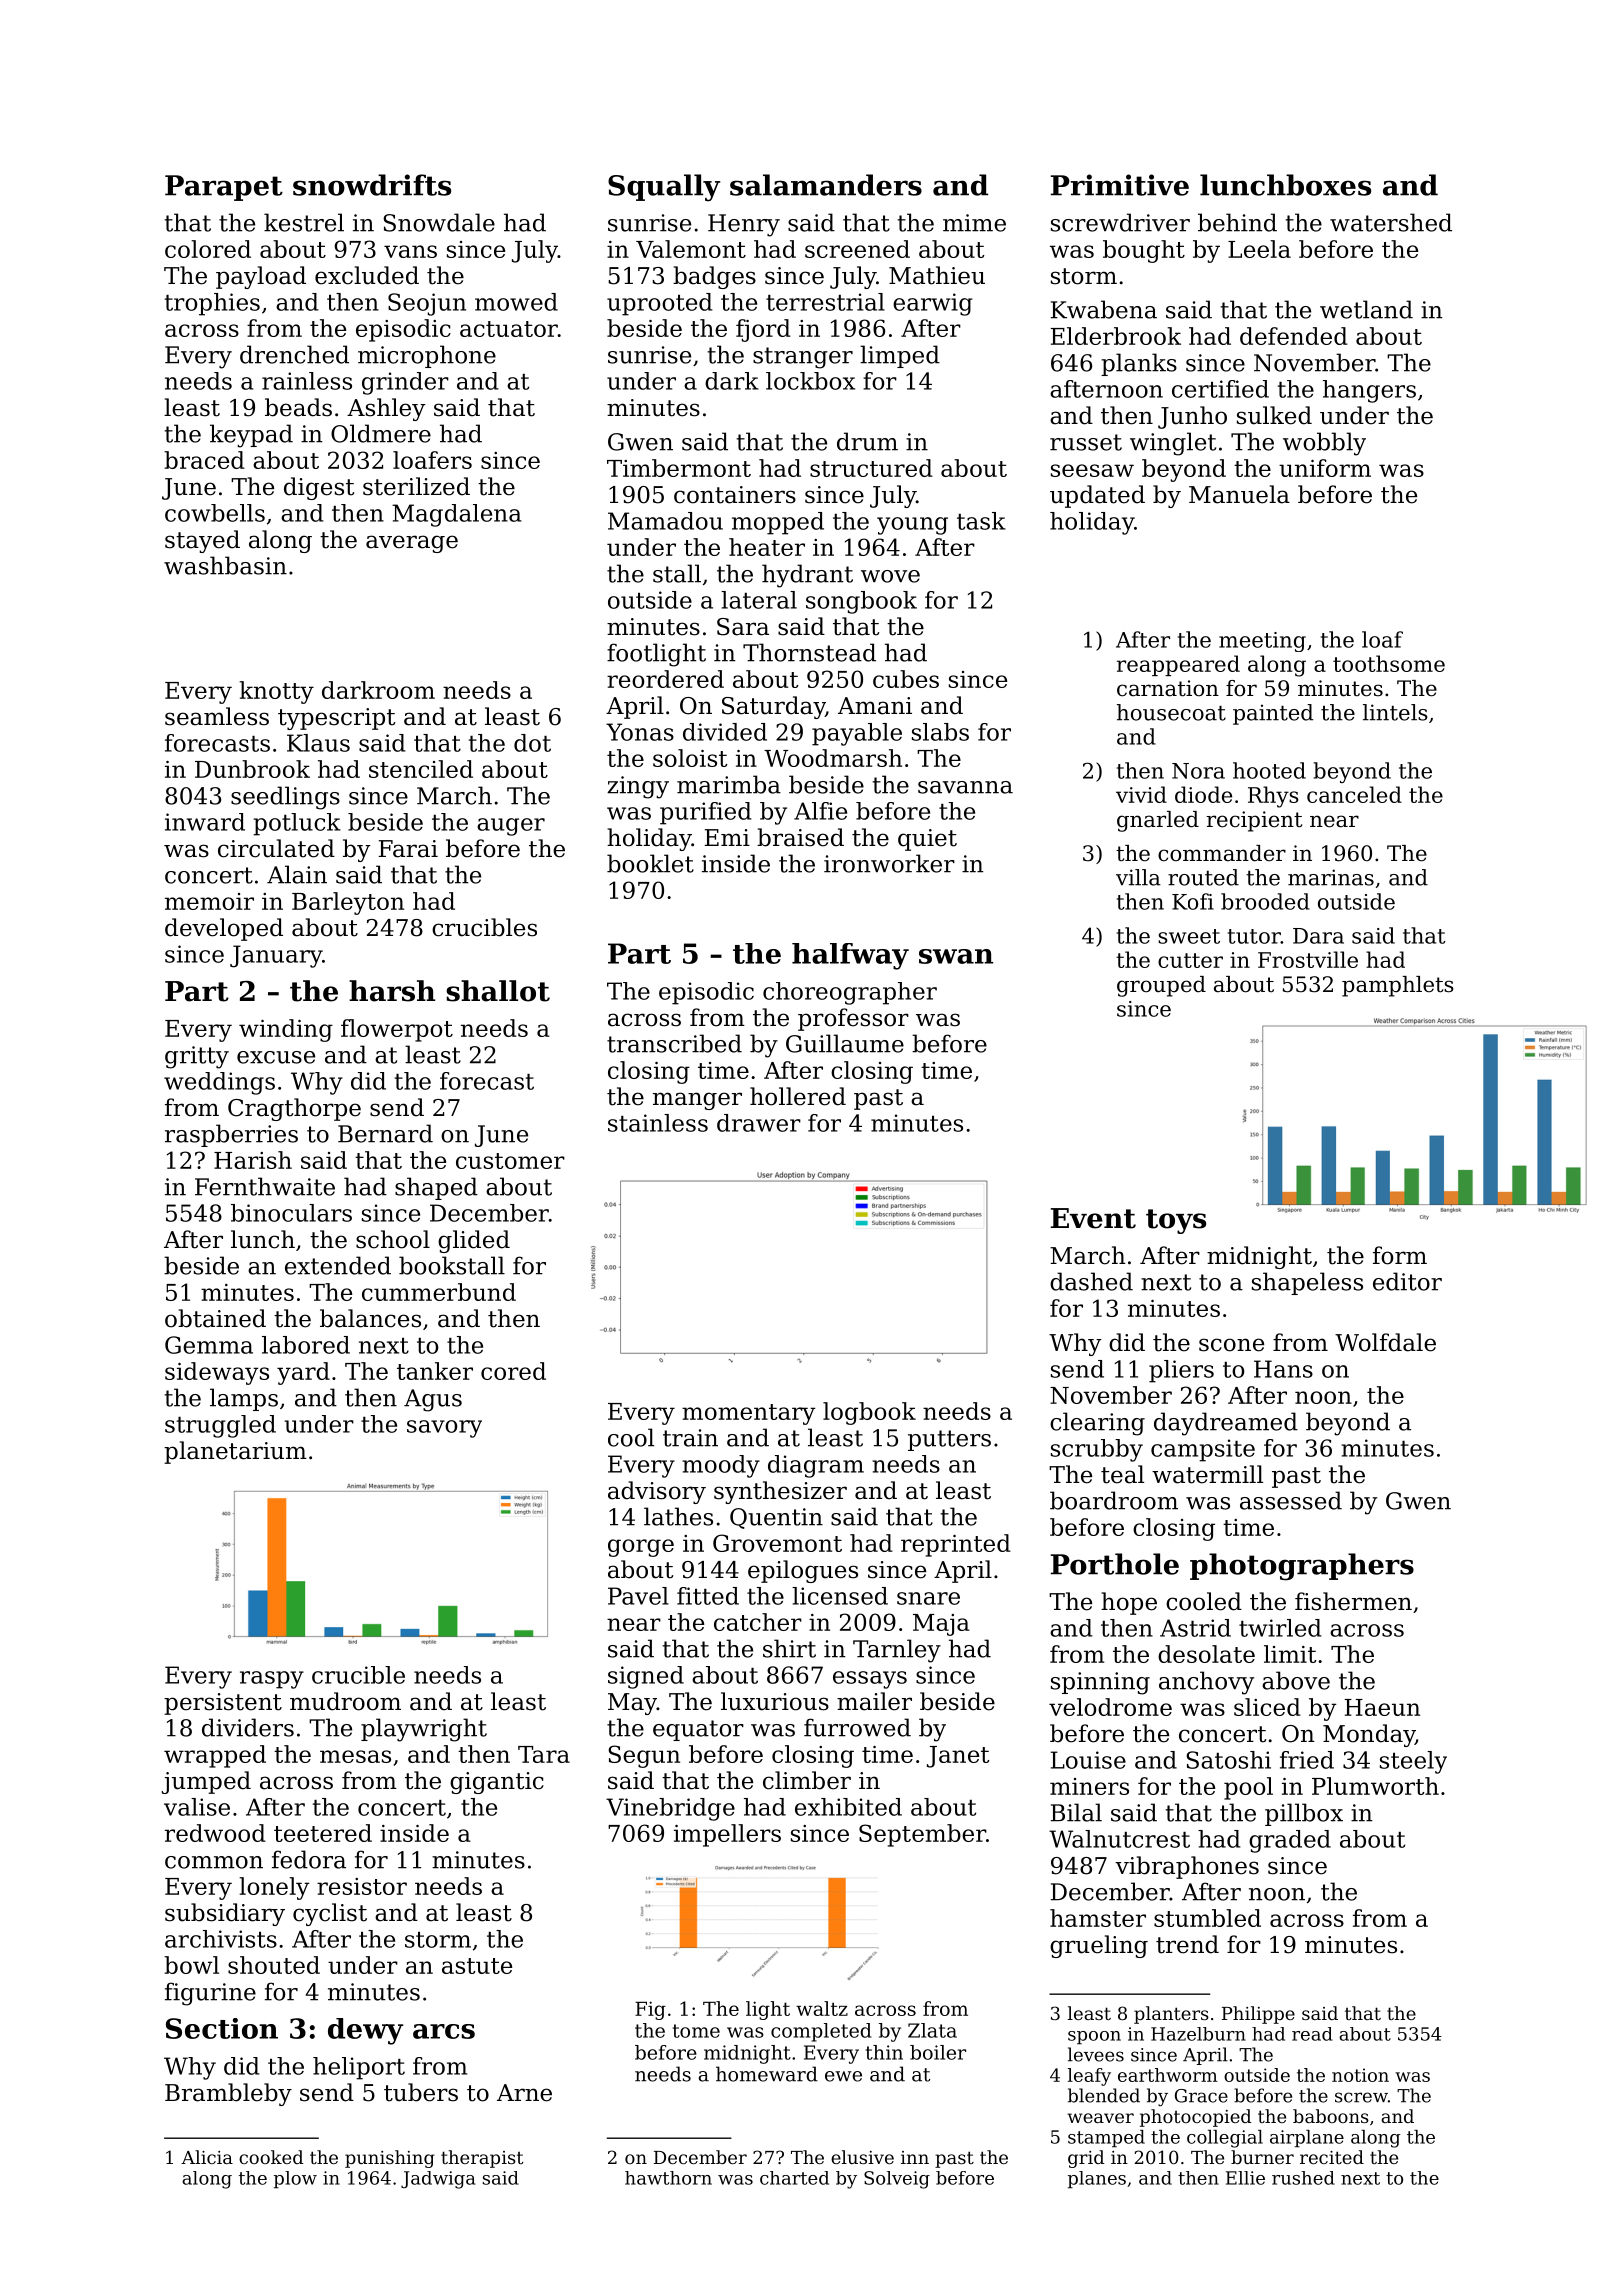  I want to click on swan, so click(956, 956).
